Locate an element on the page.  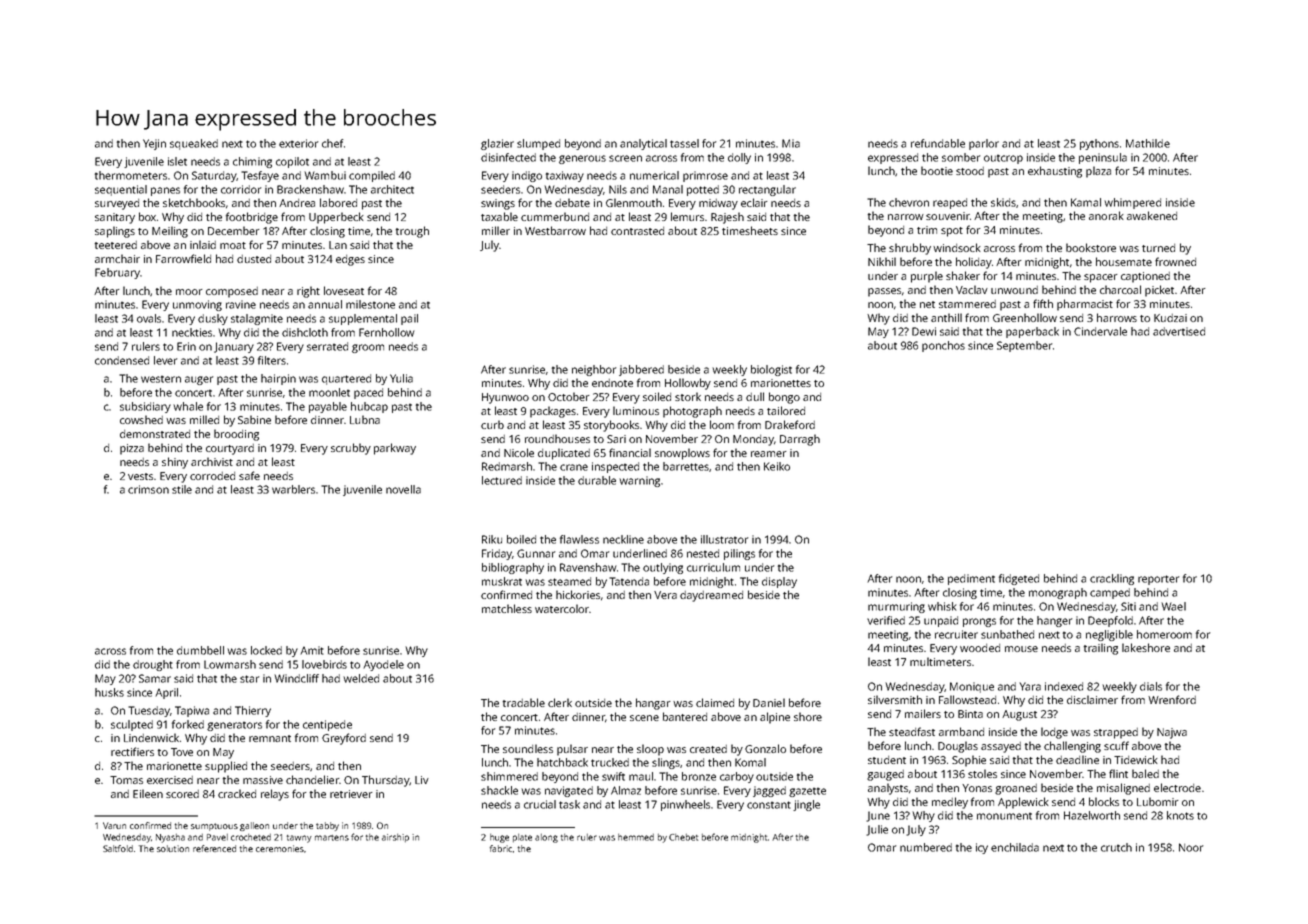
crackling is located at coordinates (1112, 579).
